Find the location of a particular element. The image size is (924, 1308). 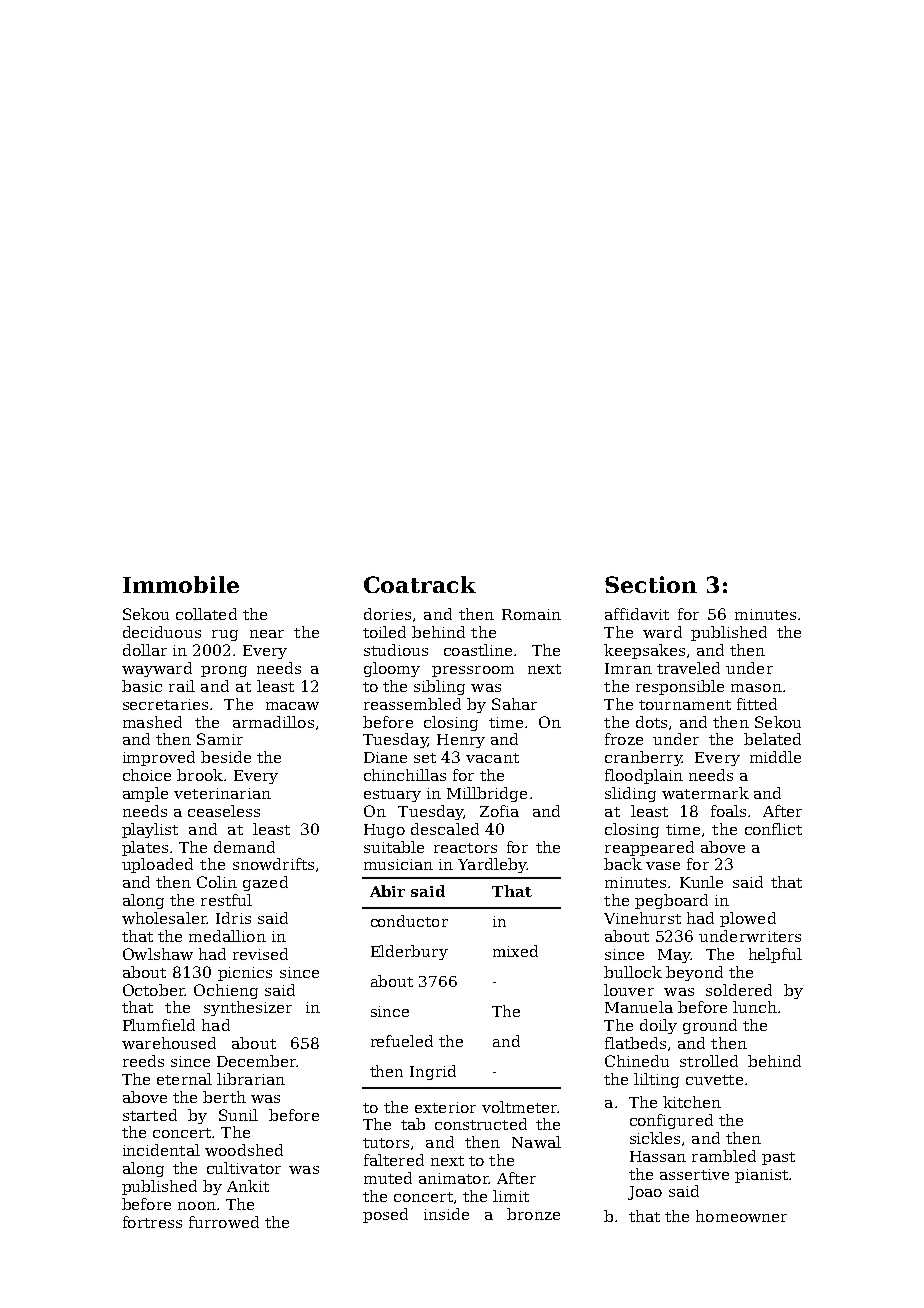

rambled is located at coordinates (724, 1156).
